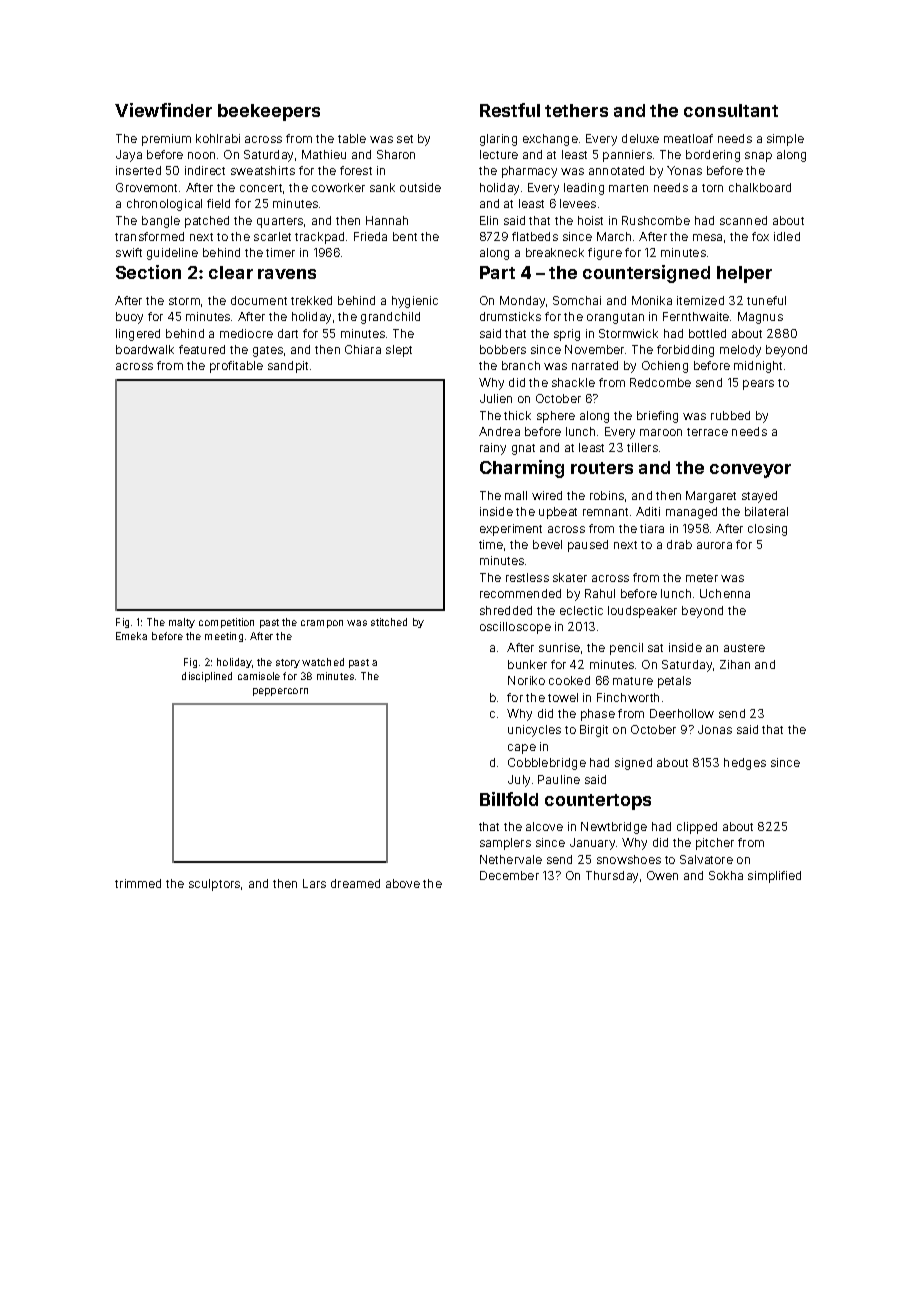  What do you see at coordinates (750, 471) in the screenshot?
I see `conveyor` at bounding box center [750, 471].
